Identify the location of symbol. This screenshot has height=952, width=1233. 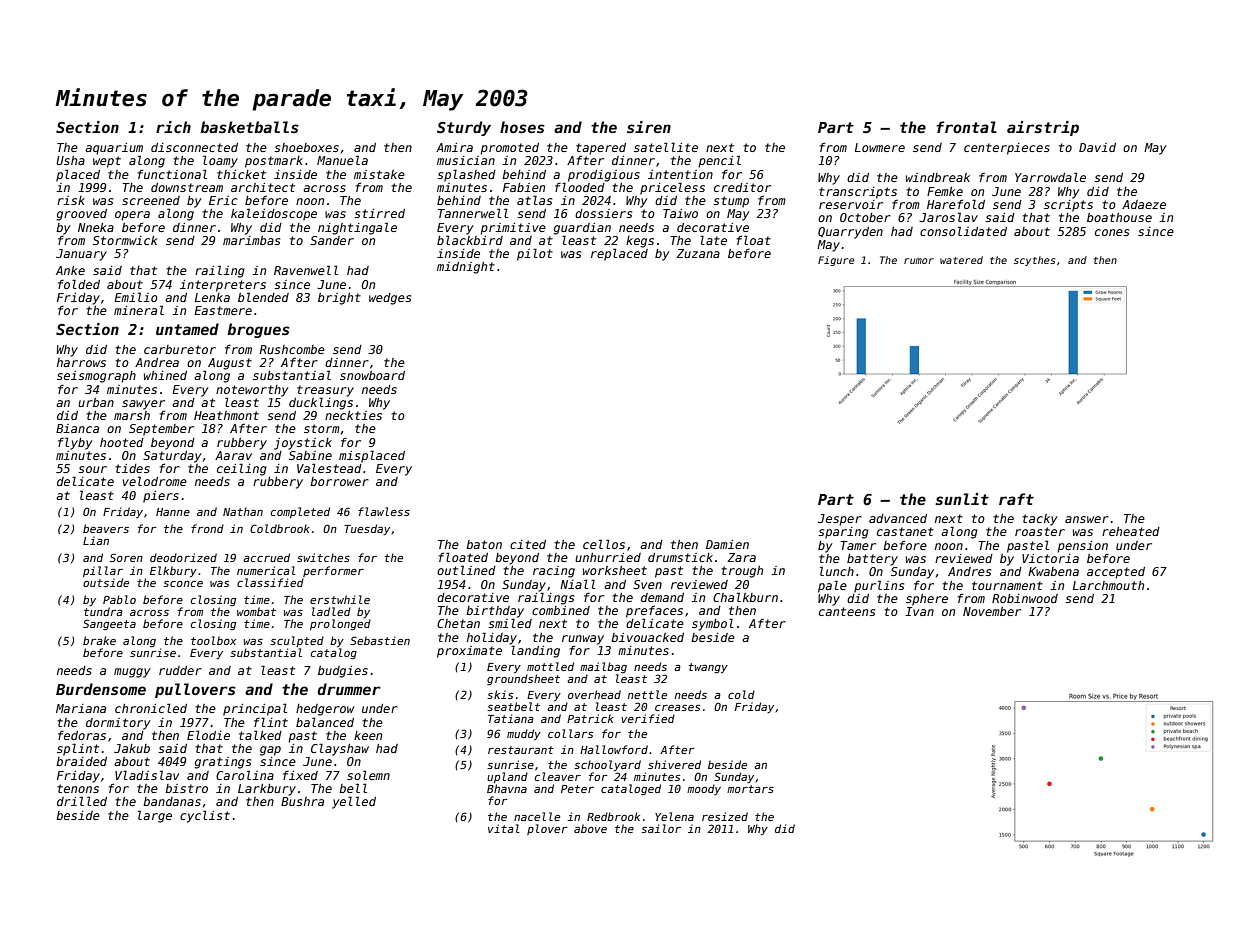
(713, 624).
